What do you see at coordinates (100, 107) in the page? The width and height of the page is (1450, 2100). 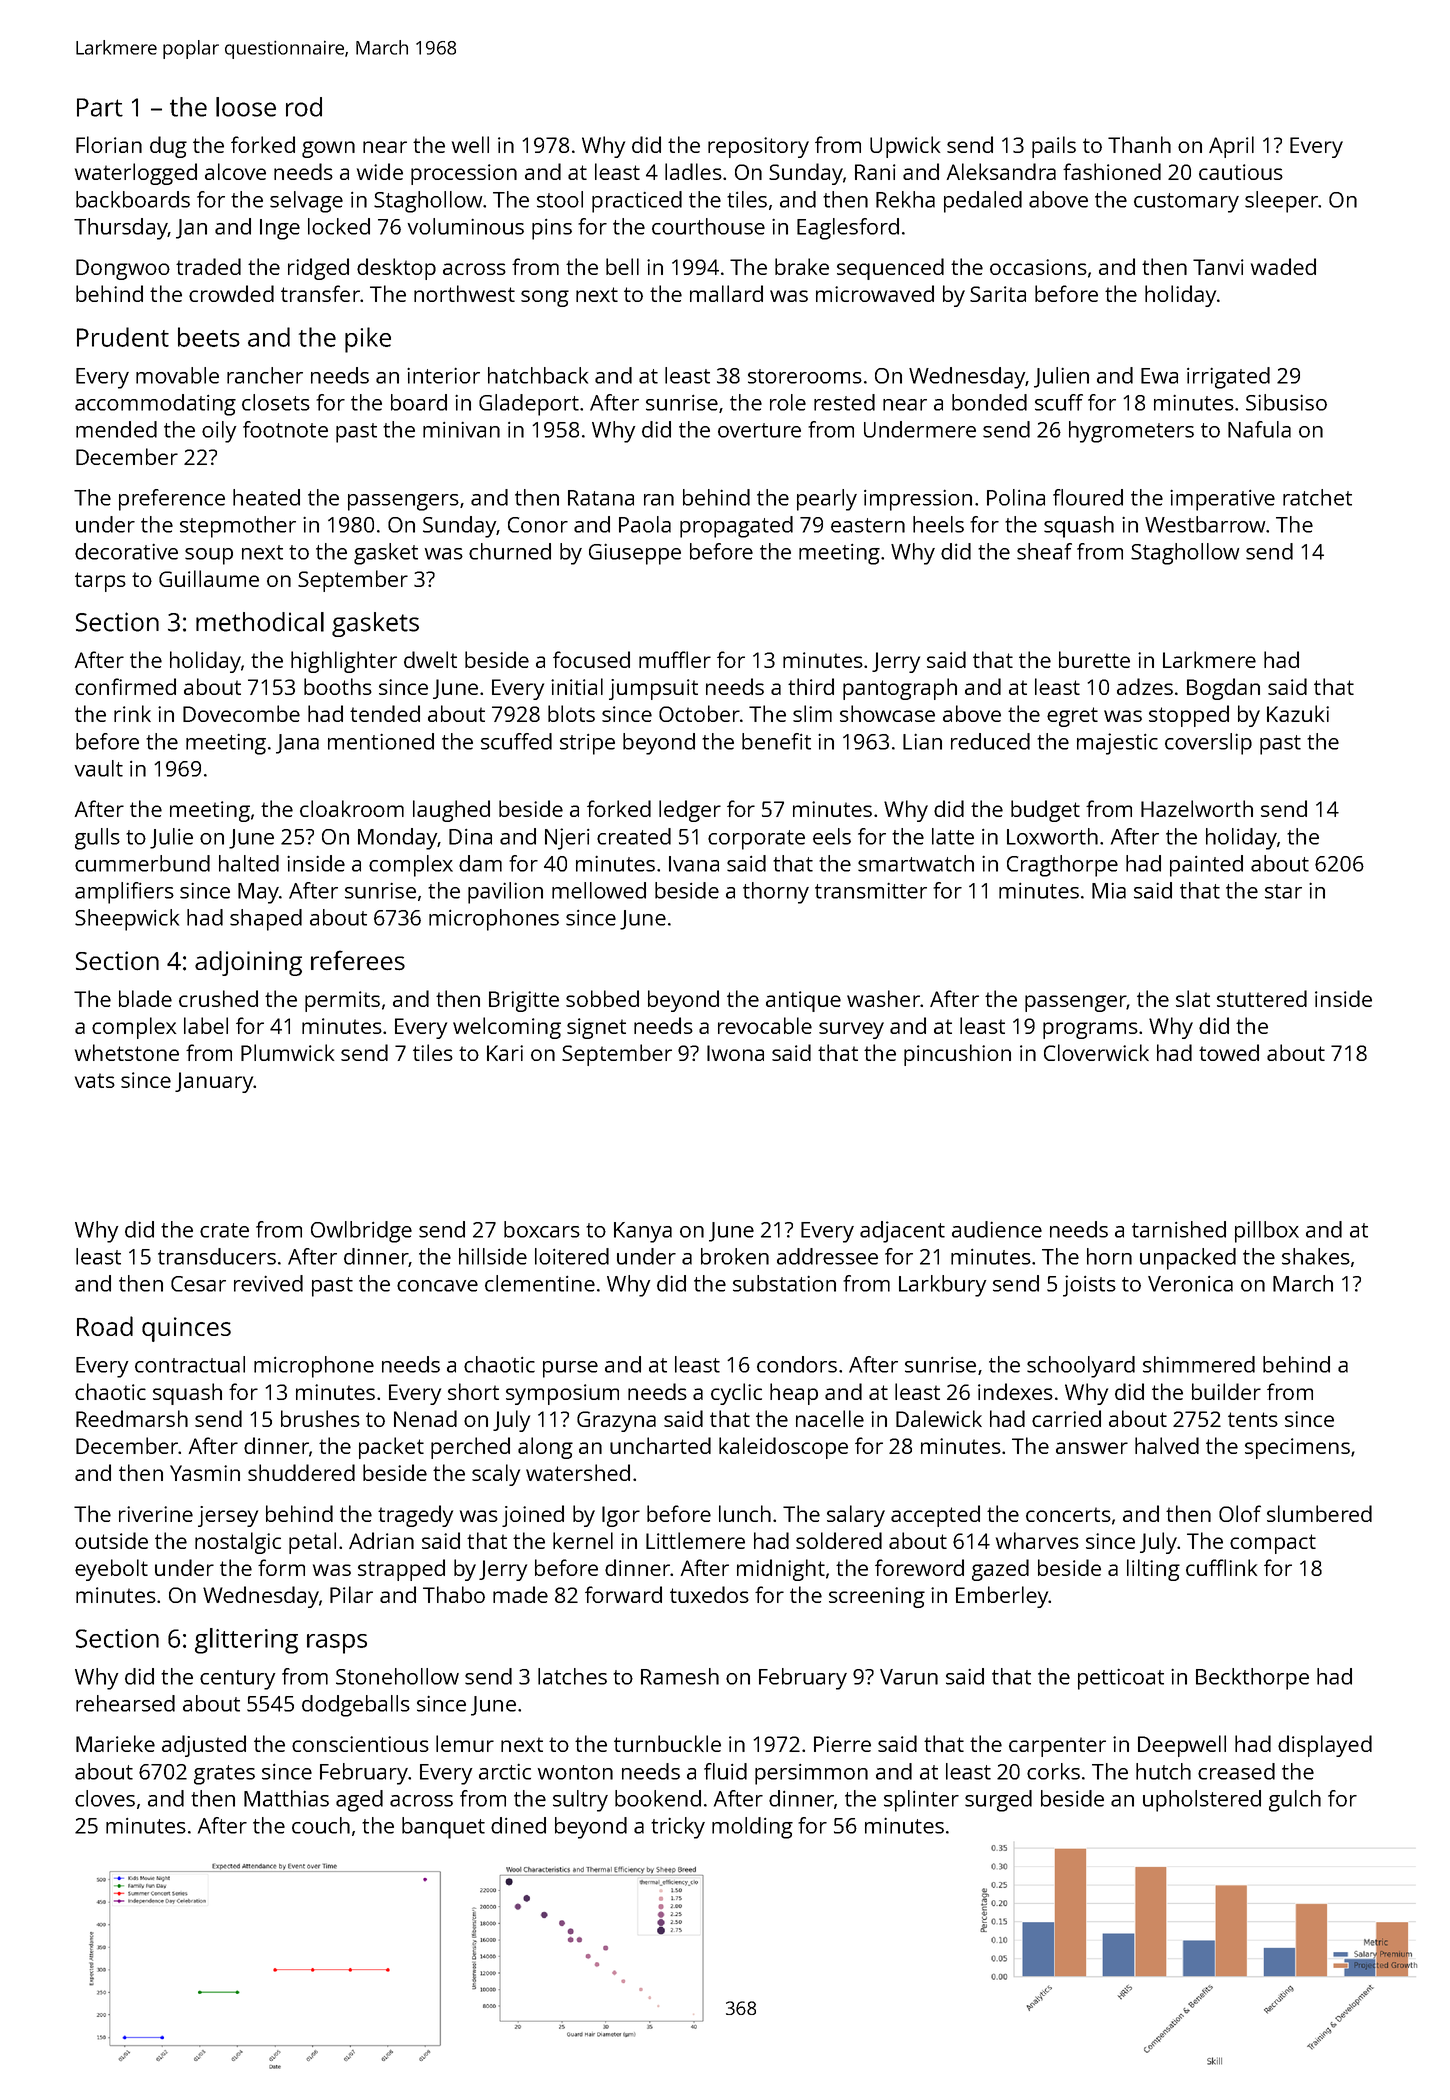 I see `Part` at bounding box center [100, 107].
